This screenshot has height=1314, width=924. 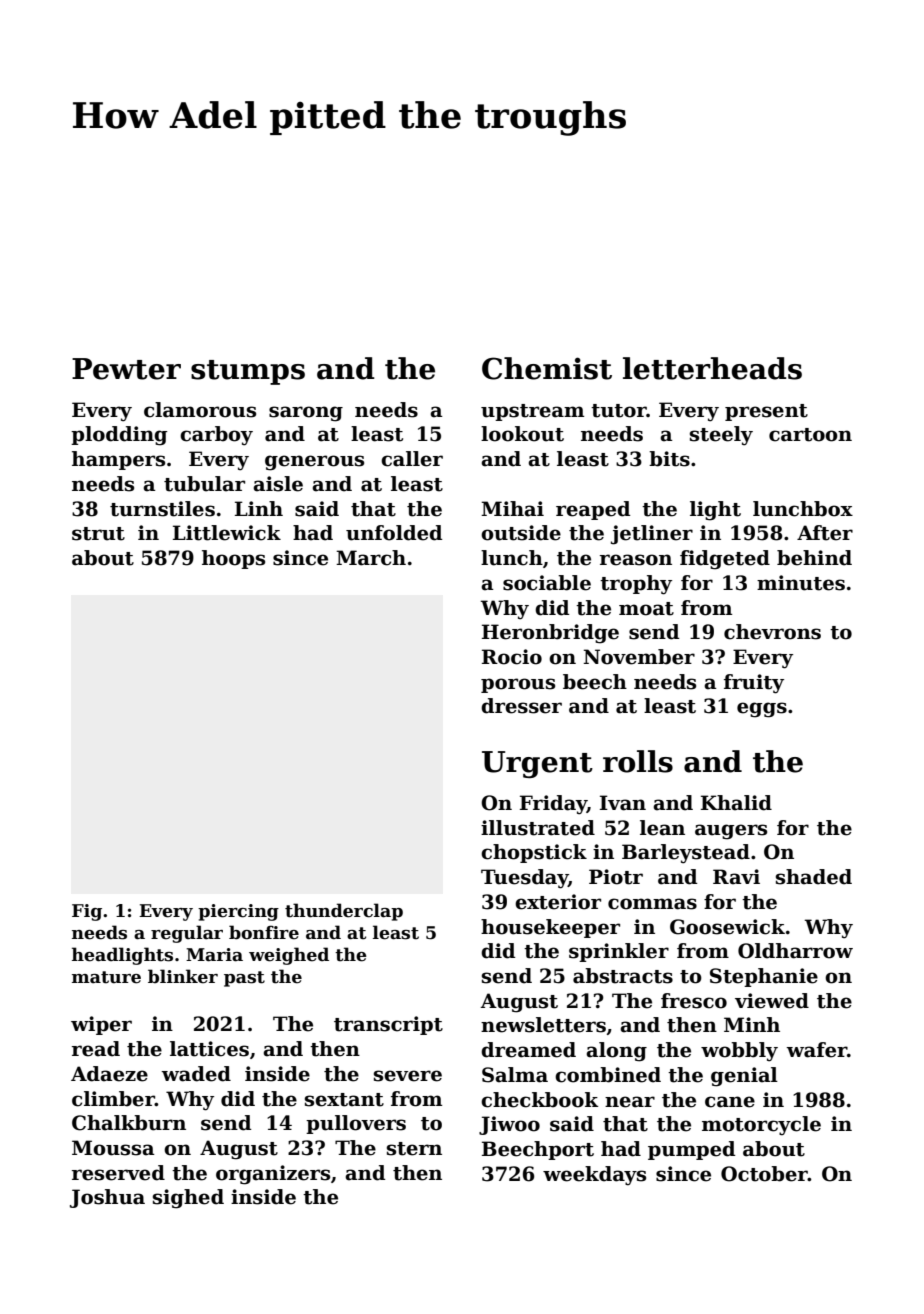 I want to click on Moussa, so click(x=113, y=1148).
